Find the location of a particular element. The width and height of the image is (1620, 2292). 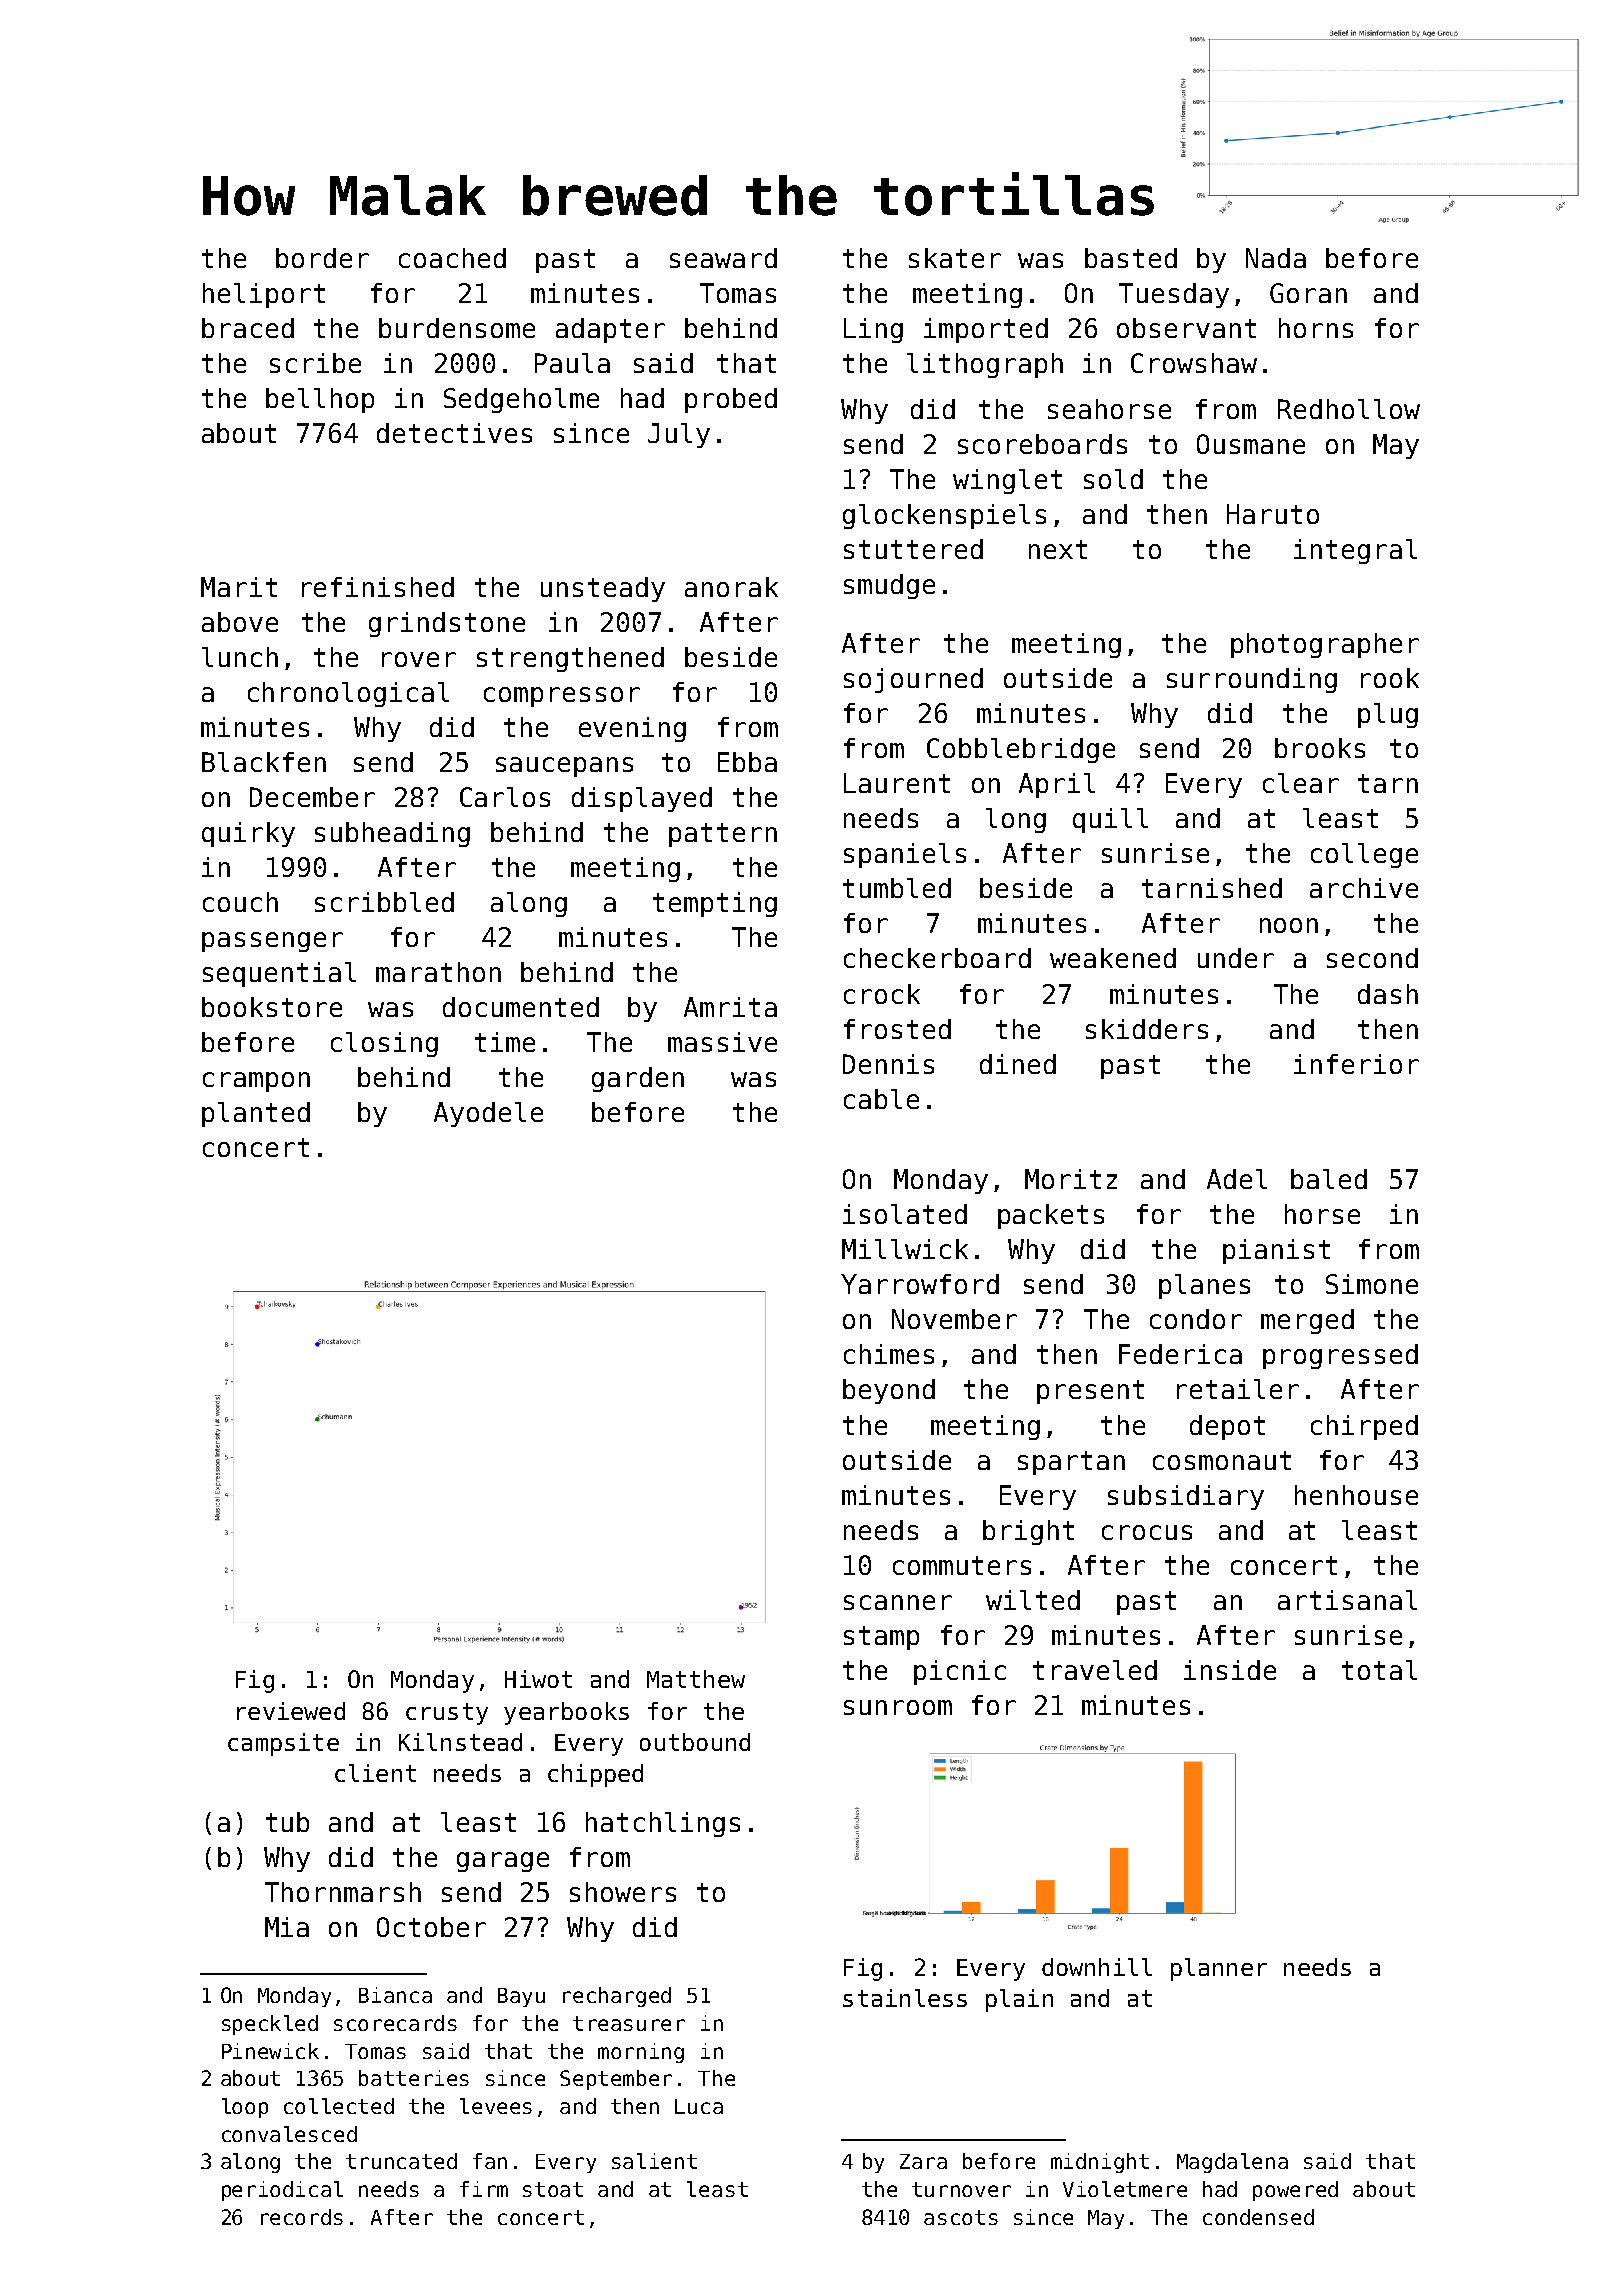

Ayodele is located at coordinates (488, 1114).
